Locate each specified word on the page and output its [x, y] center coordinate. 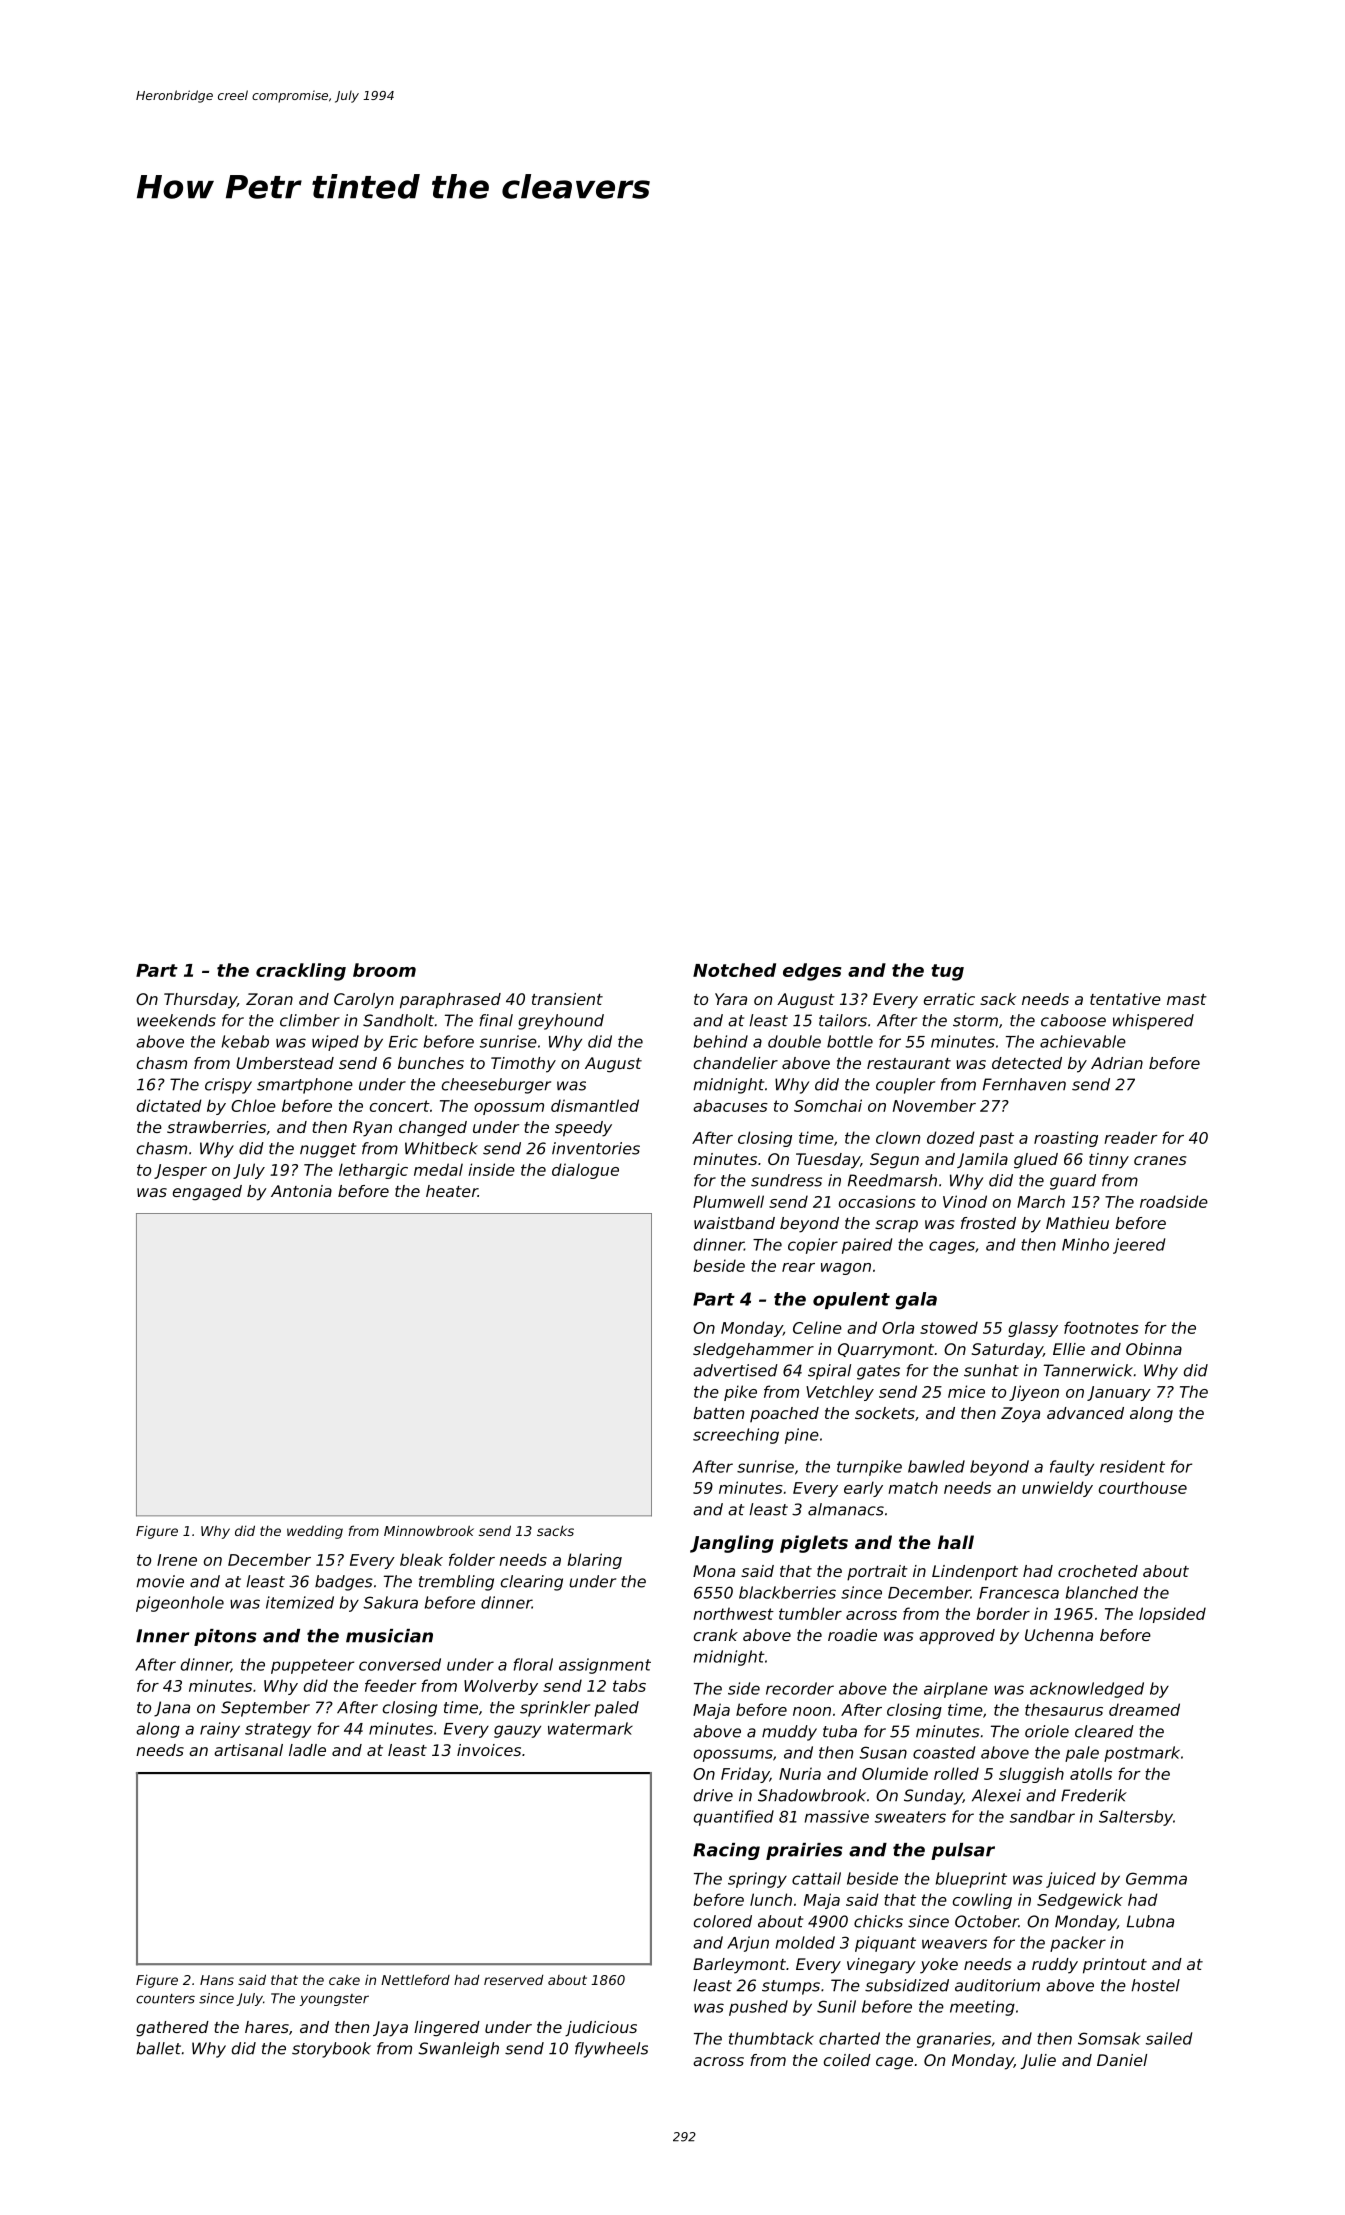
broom [384, 970]
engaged [207, 1193]
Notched [734, 970]
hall [956, 1542]
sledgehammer [753, 1351]
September [265, 1709]
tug [947, 972]
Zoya [1020, 1415]
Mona [714, 1571]
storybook [331, 2050]
